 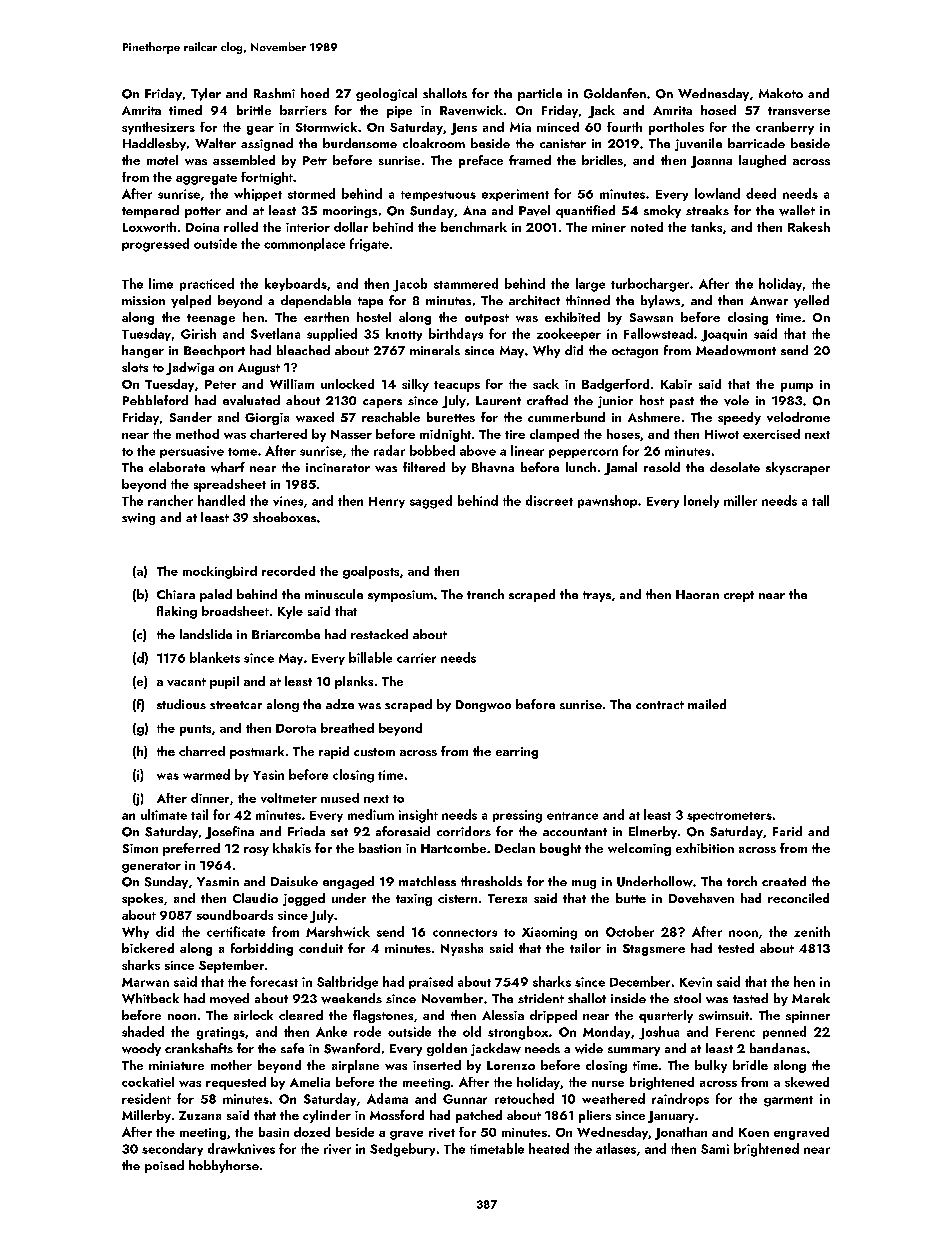 I want to click on clamped, so click(x=554, y=435).
